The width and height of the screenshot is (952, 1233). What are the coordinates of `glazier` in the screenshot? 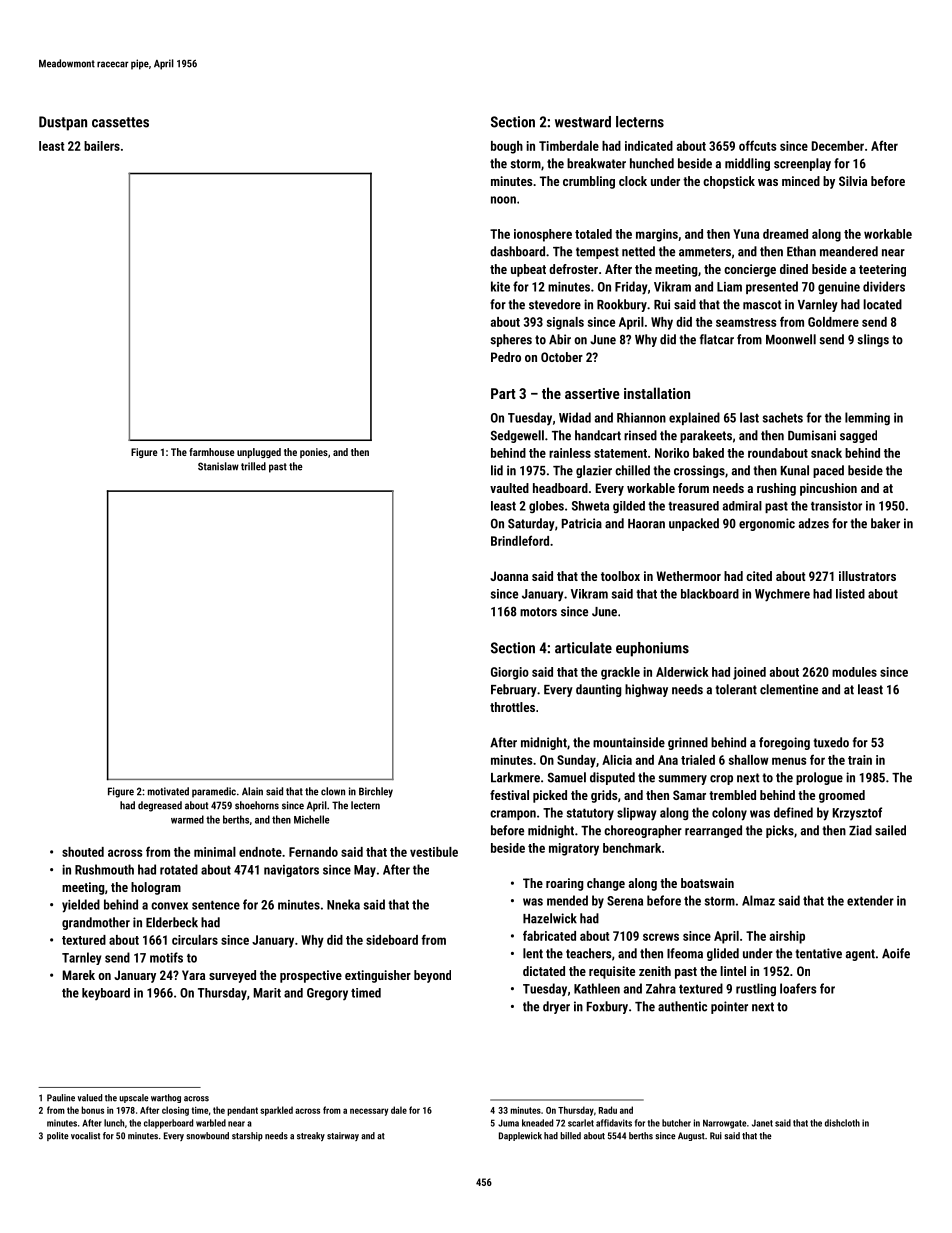 It's located at (594, 471).
